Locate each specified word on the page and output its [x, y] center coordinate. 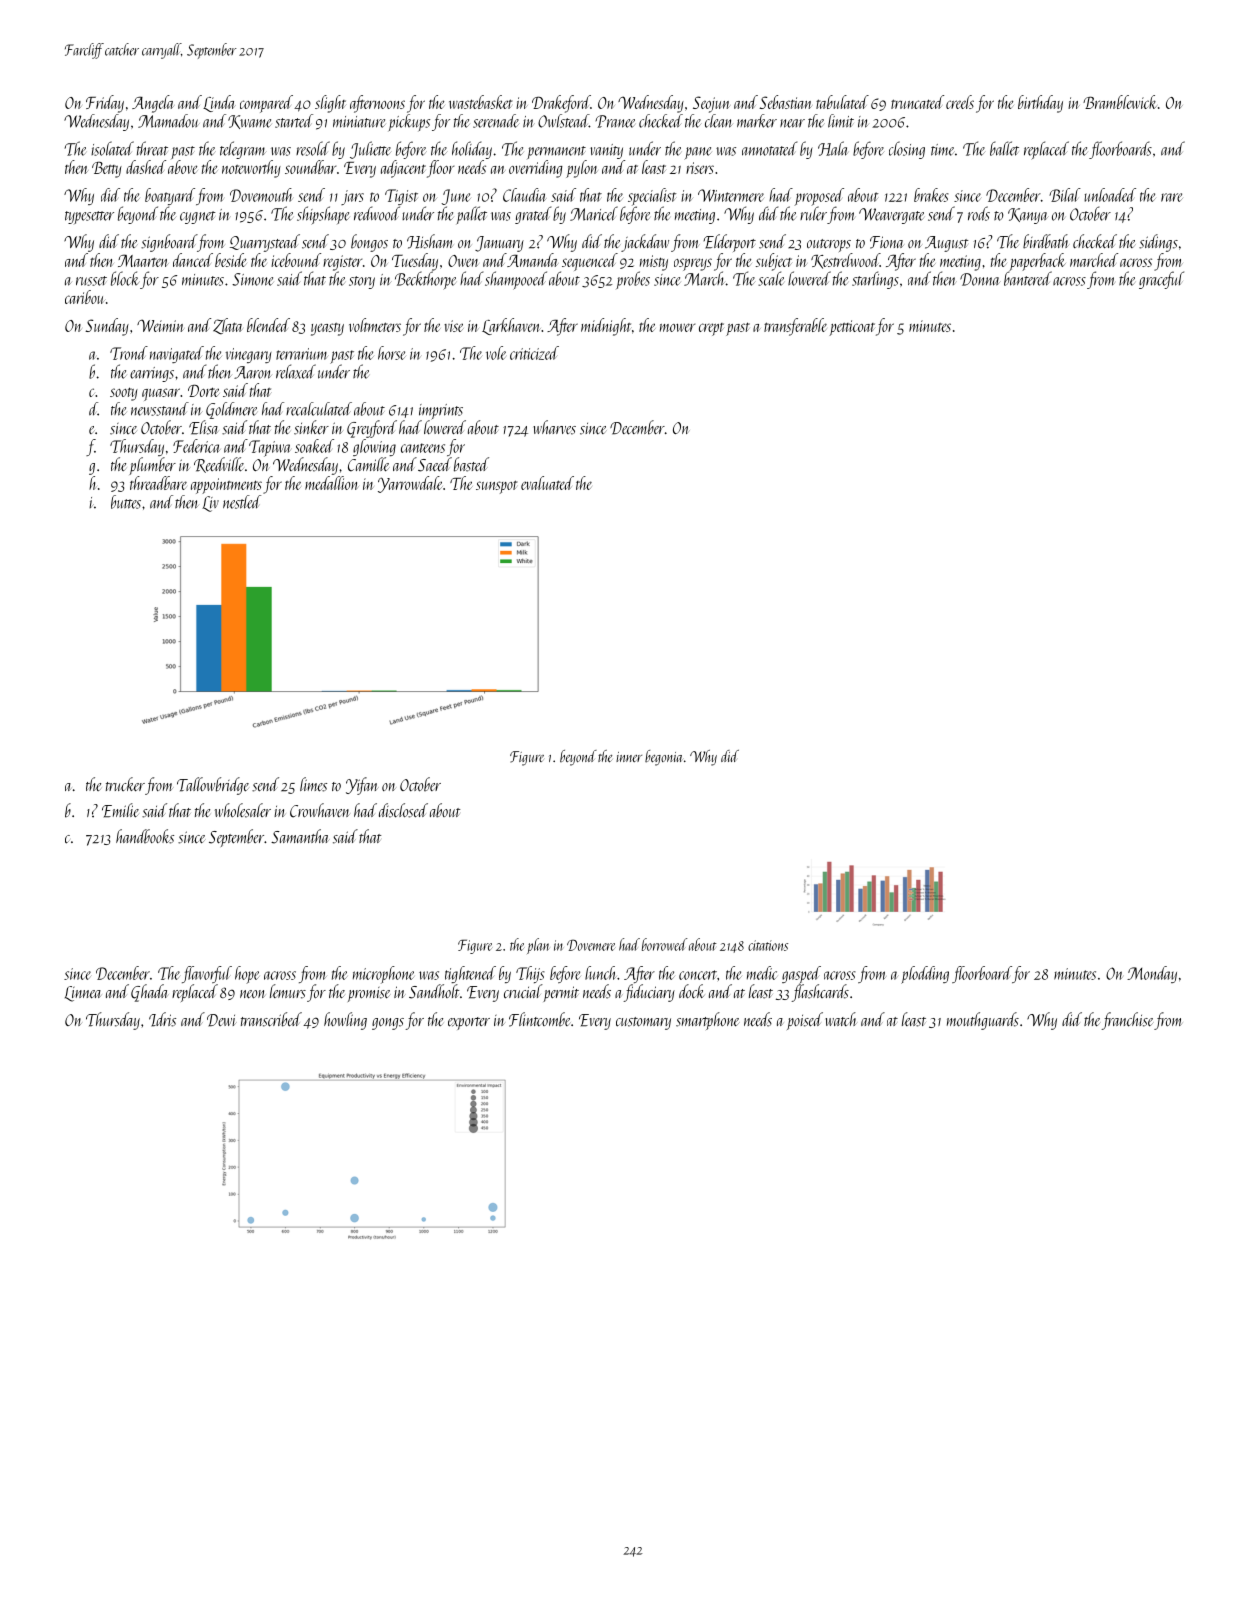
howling [345, 1021]
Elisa [203, 427]
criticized [534, 353]
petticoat [852, 328]
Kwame [250, 122]
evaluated [547, 483]
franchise [1127, 1021]
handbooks [145, 836]
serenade [496, 121]
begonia [663, 758]
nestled [242, 502]
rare [1172, 197]
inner [629, 757]
